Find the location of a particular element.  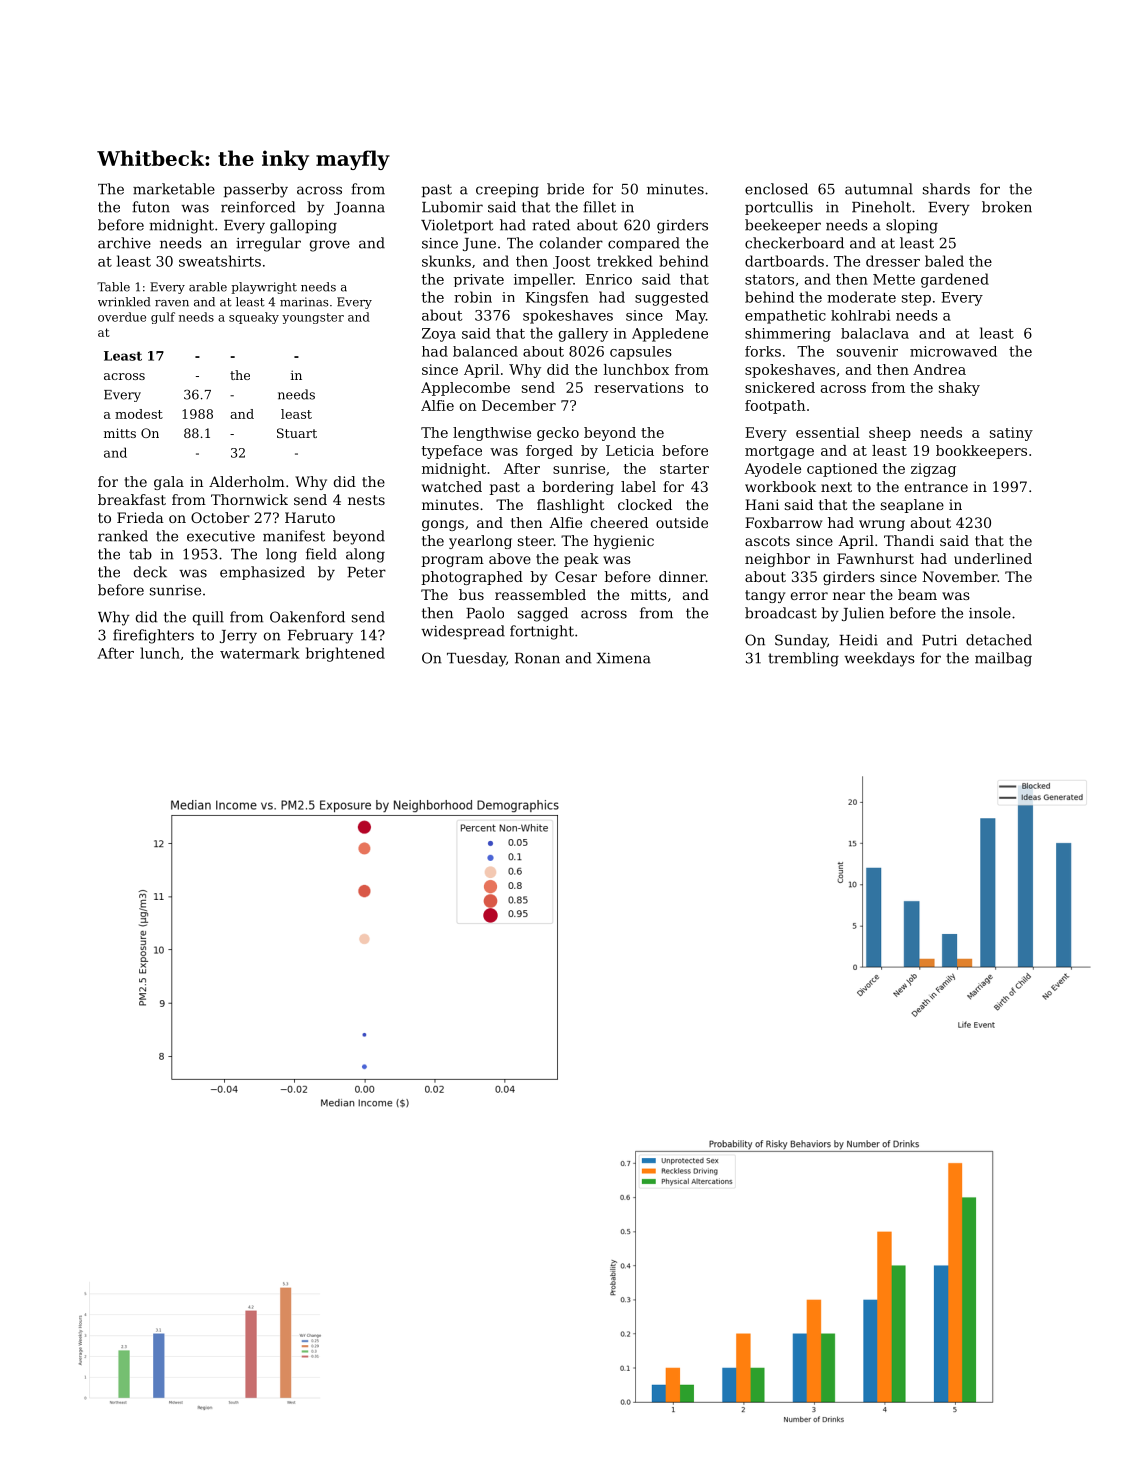

nests is located at coordinates (366, 500).
